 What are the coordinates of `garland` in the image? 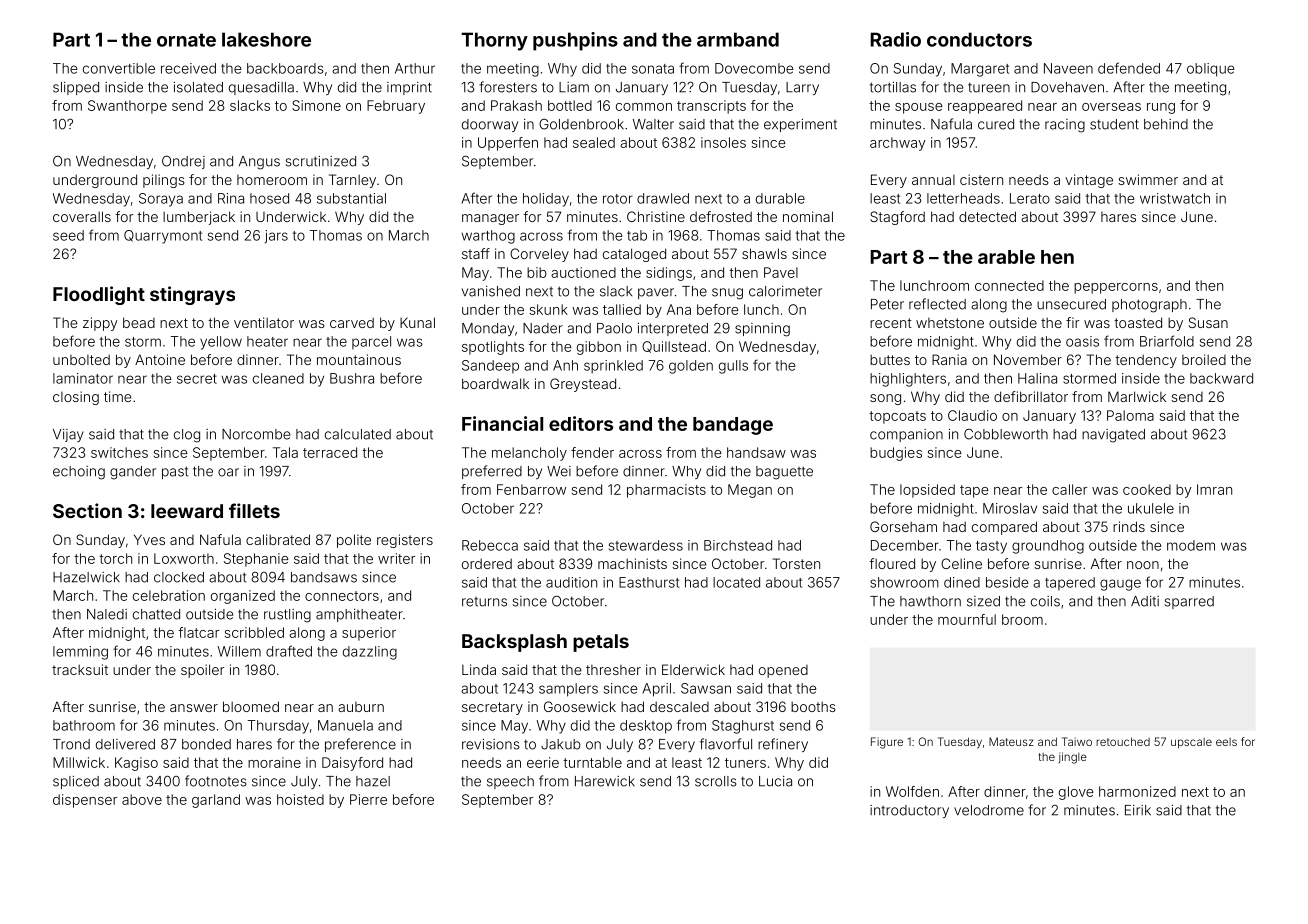 It's located at (216, 801).
